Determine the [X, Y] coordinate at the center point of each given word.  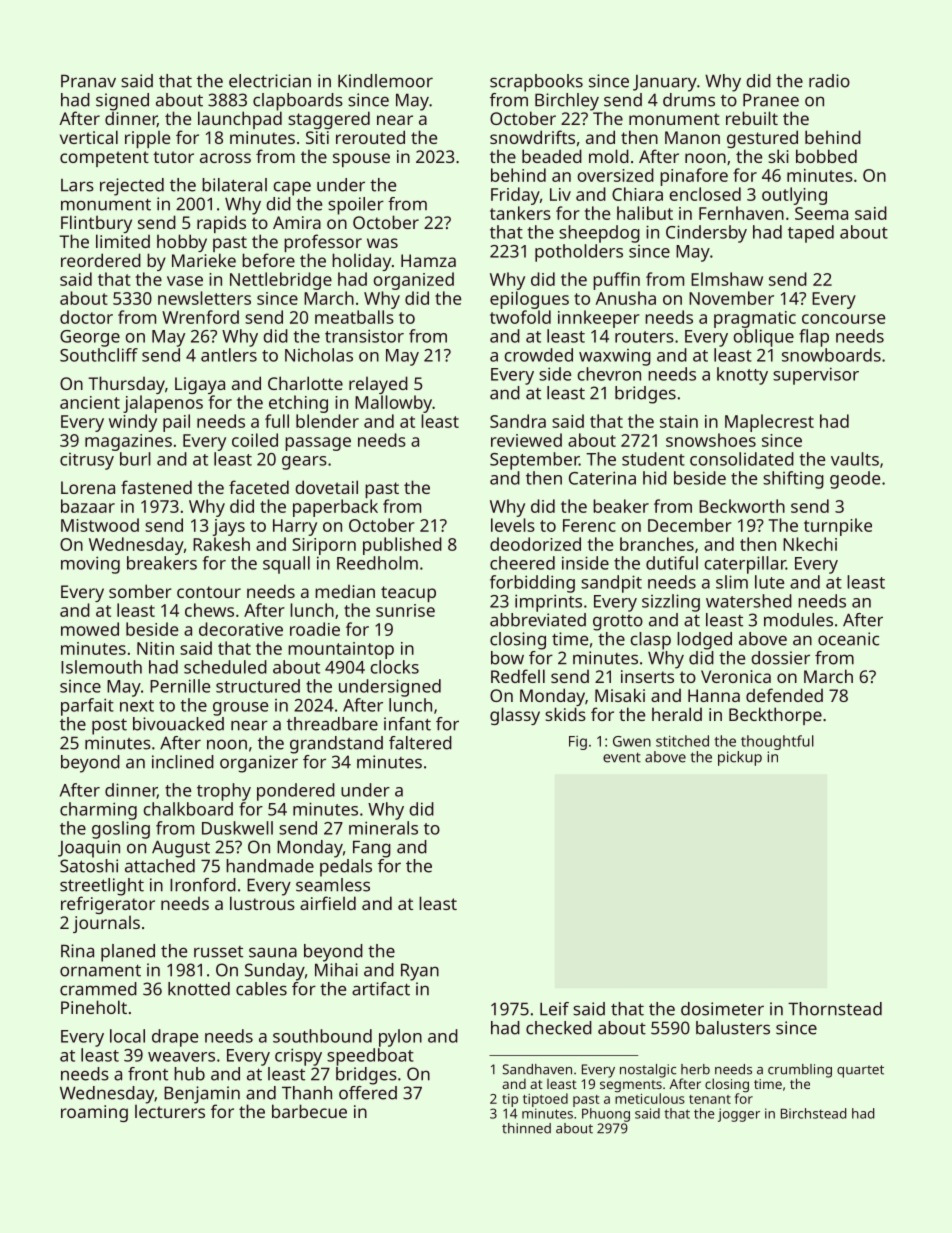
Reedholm [377, 563]
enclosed [705, 194]
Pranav [88, 81]
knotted [199, 989]
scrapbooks [536, 83]
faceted [259, 487]
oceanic [848, 639]
